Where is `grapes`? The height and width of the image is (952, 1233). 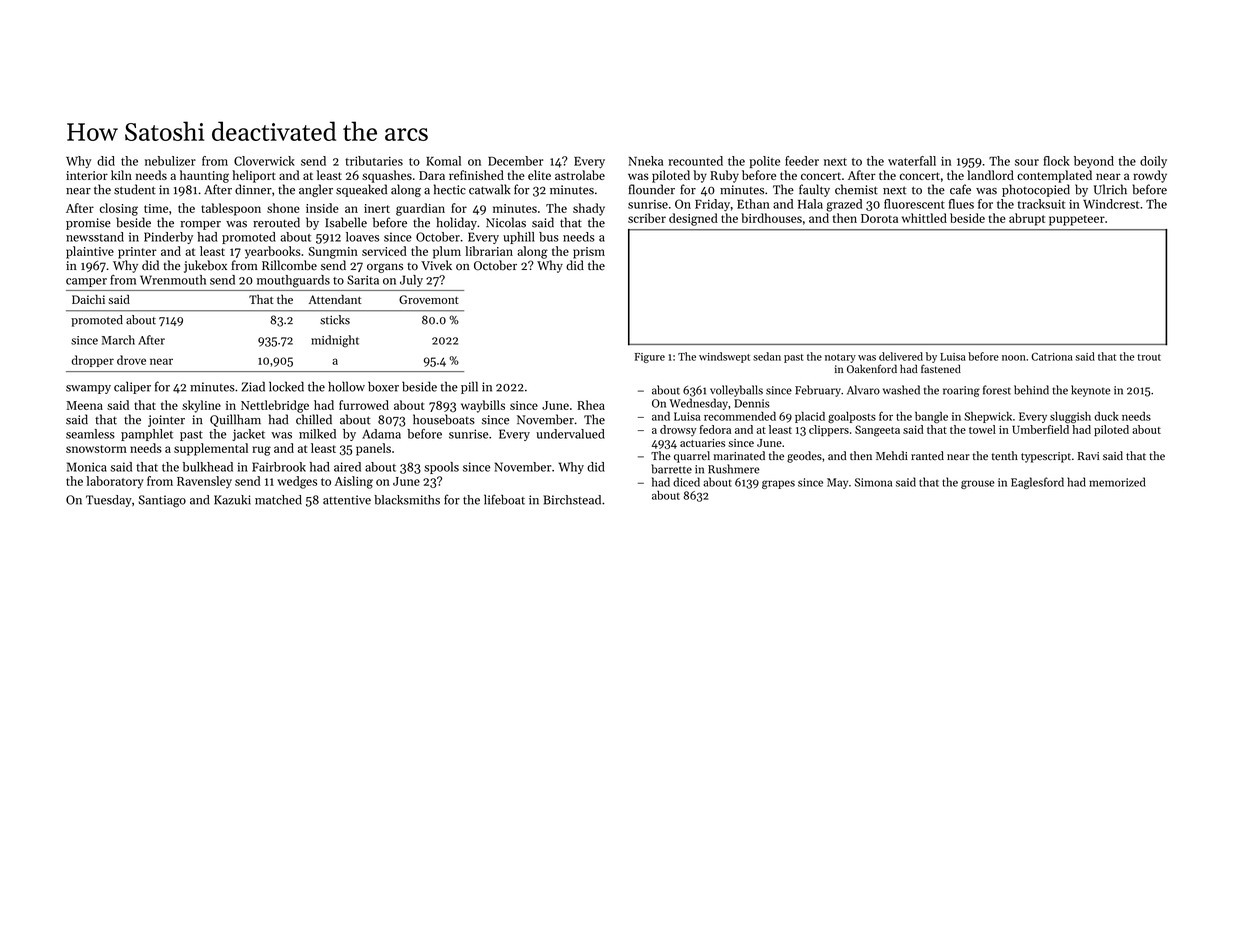
grapes is located at coordinates (778, 484).
